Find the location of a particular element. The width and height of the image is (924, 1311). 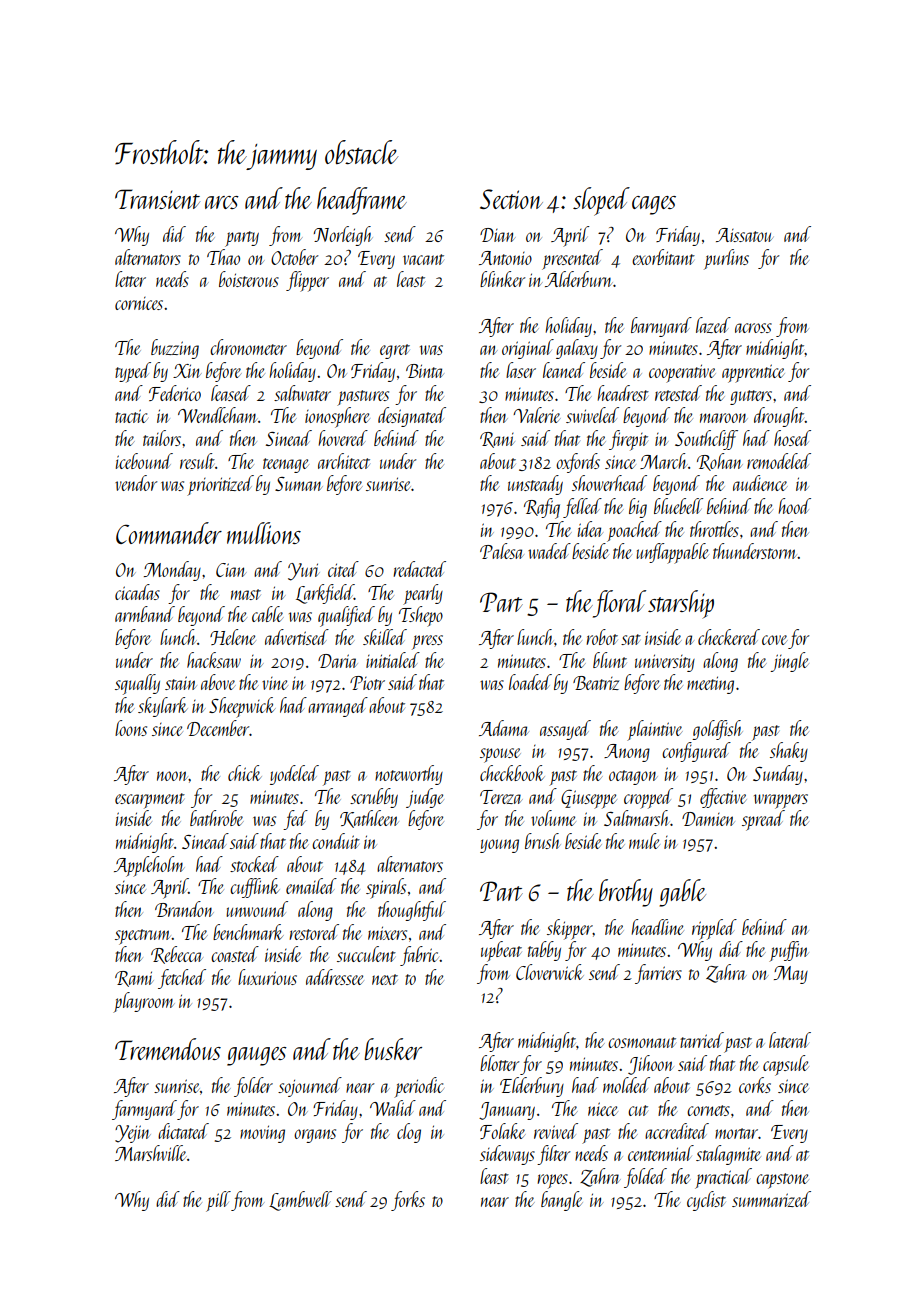

jingle is located at coordinates (789, 662).
